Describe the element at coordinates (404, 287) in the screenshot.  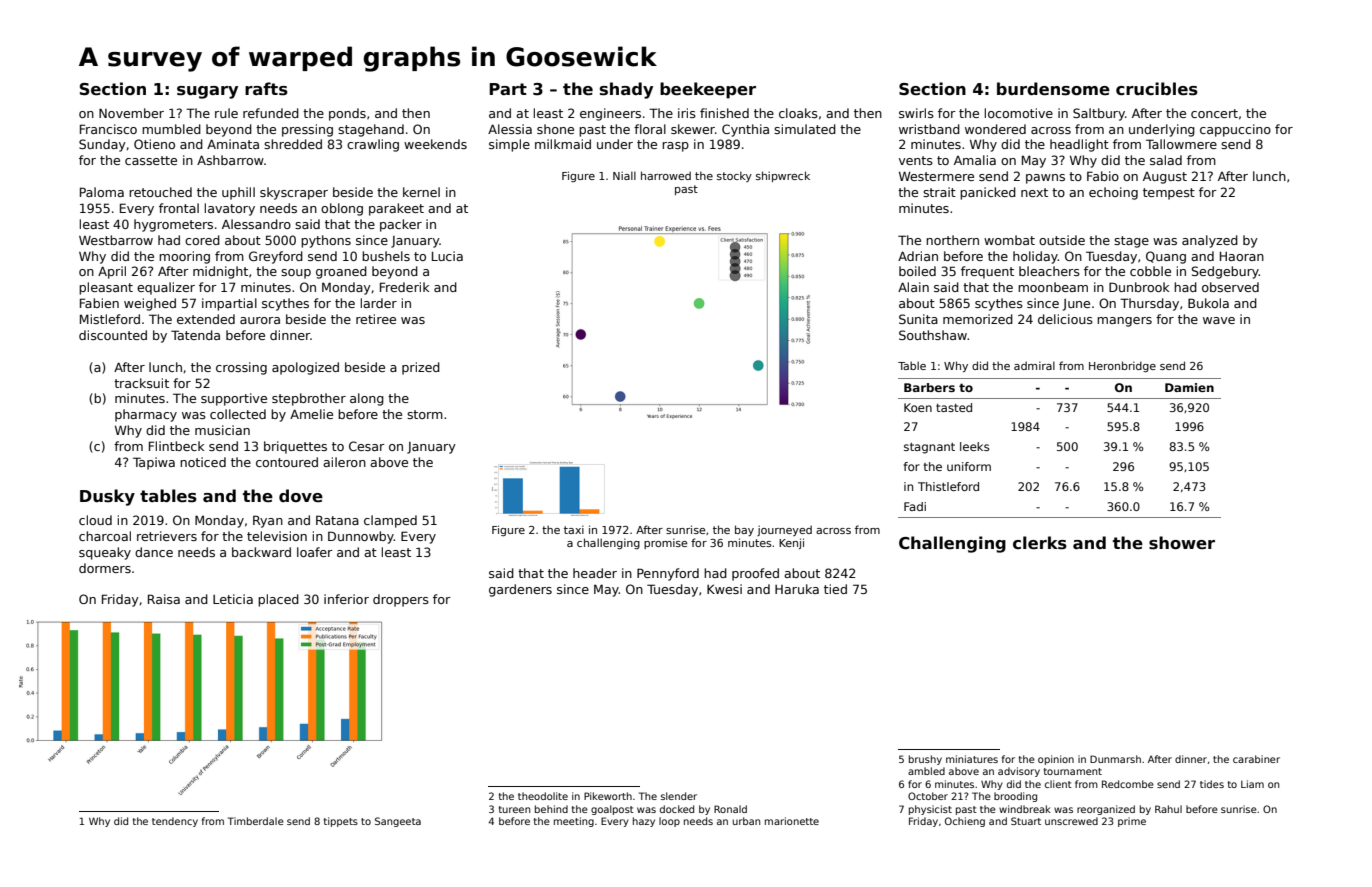
I see `Frederik` at that location.
